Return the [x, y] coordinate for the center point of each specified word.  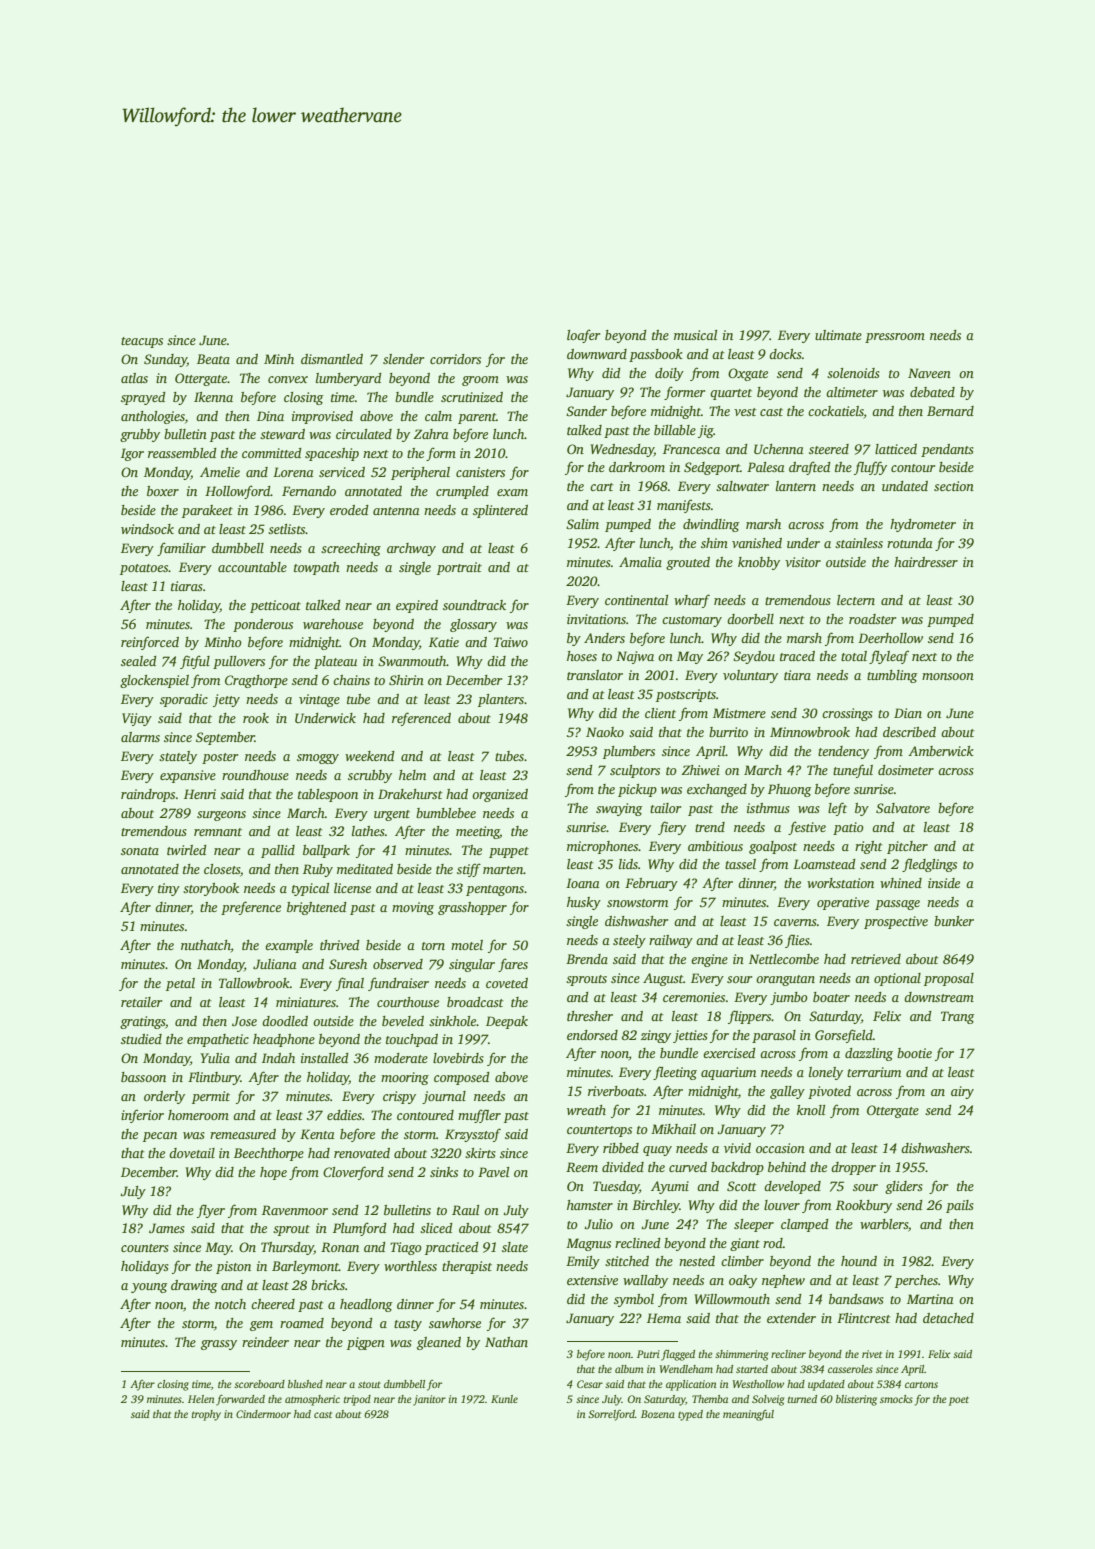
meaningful [748, 1415]
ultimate [838, 335]
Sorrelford [611, 1415]
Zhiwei [701, 770]
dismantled [332, 359]
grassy [219, 1345]
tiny [169, 889]
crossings [847, 714]
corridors [455, 359]
